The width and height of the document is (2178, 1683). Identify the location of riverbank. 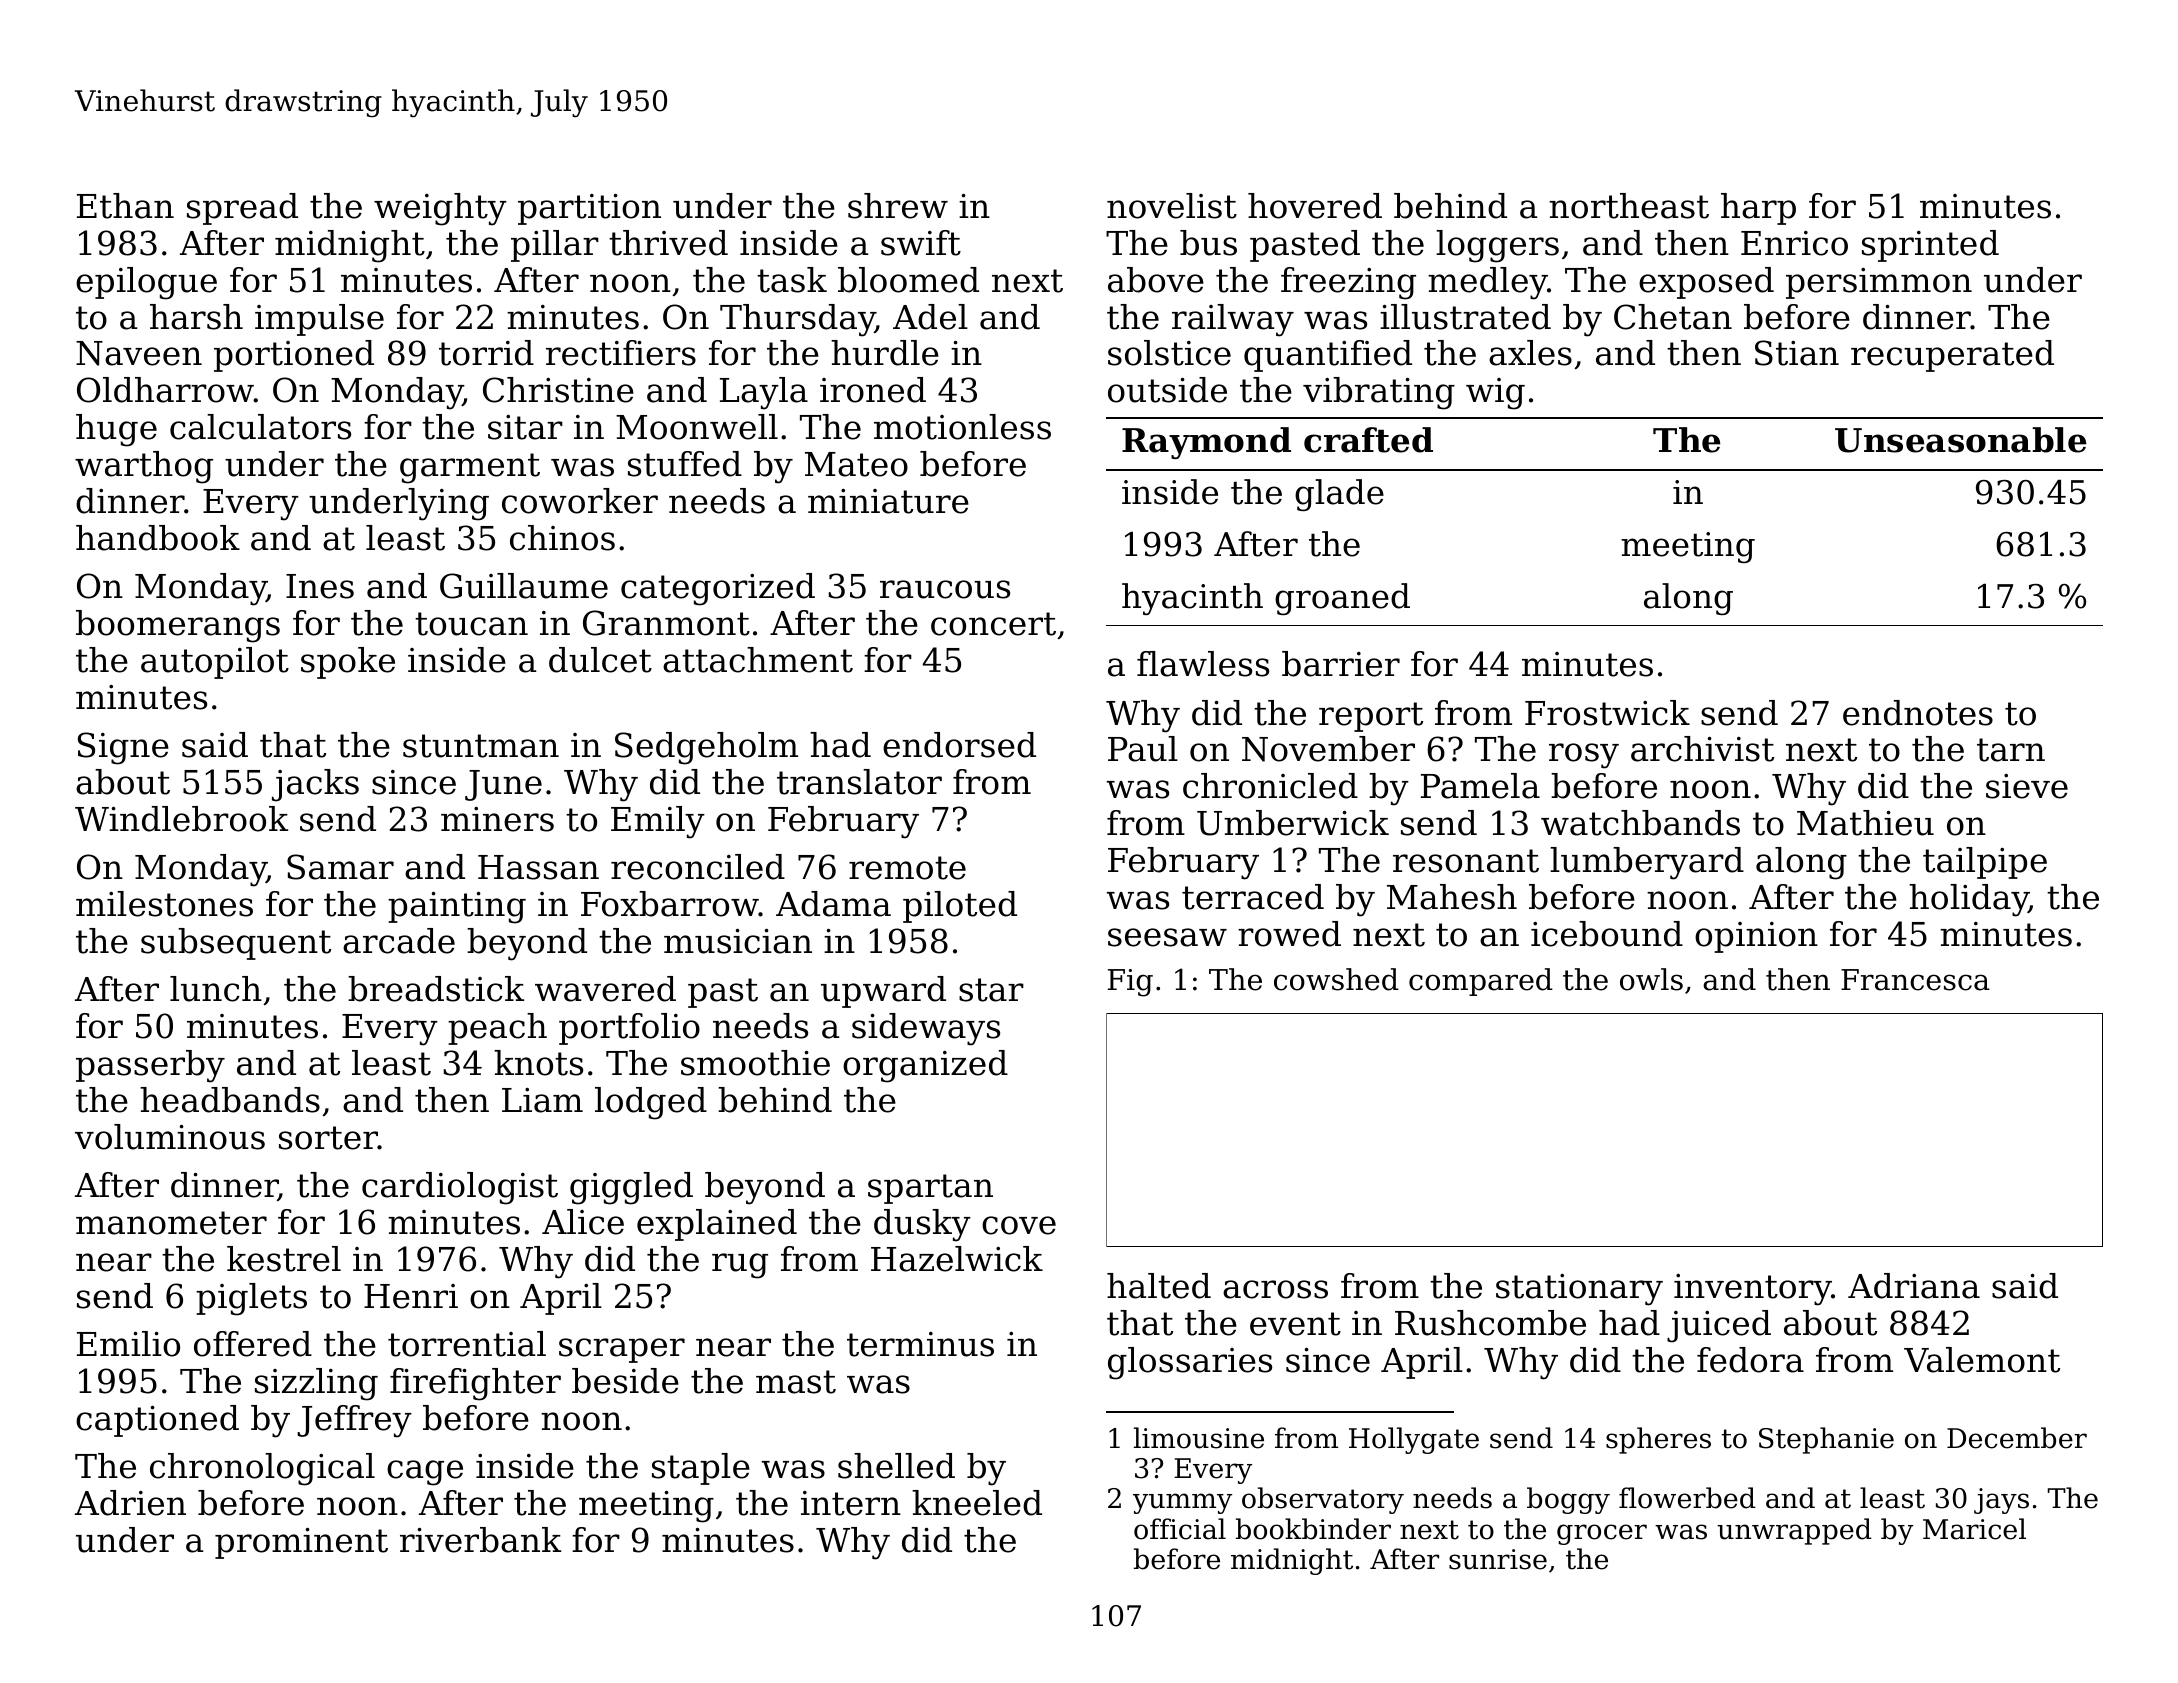
(480, 1540).
